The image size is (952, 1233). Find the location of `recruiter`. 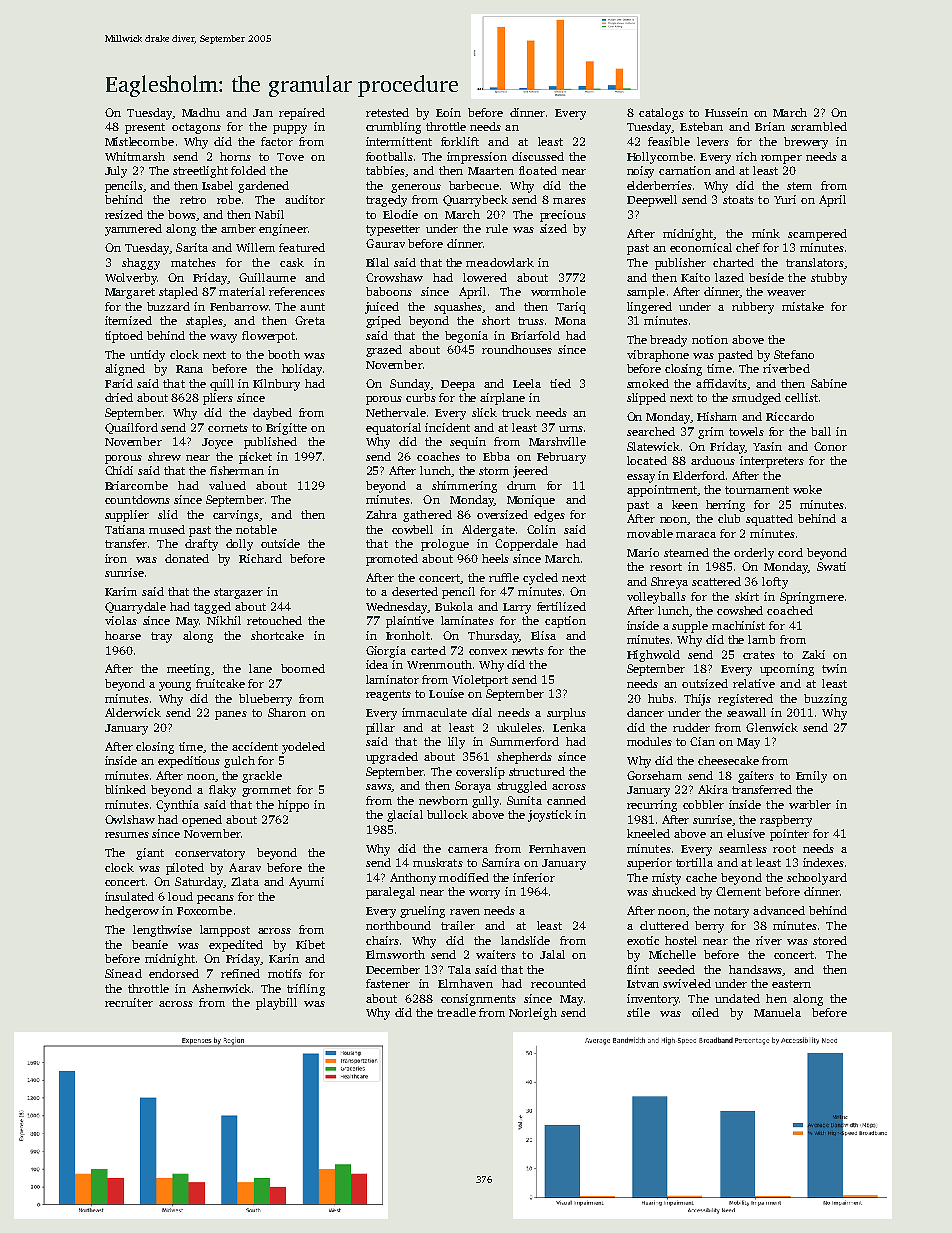

recruiter is located at coordinates (129, 1002).
